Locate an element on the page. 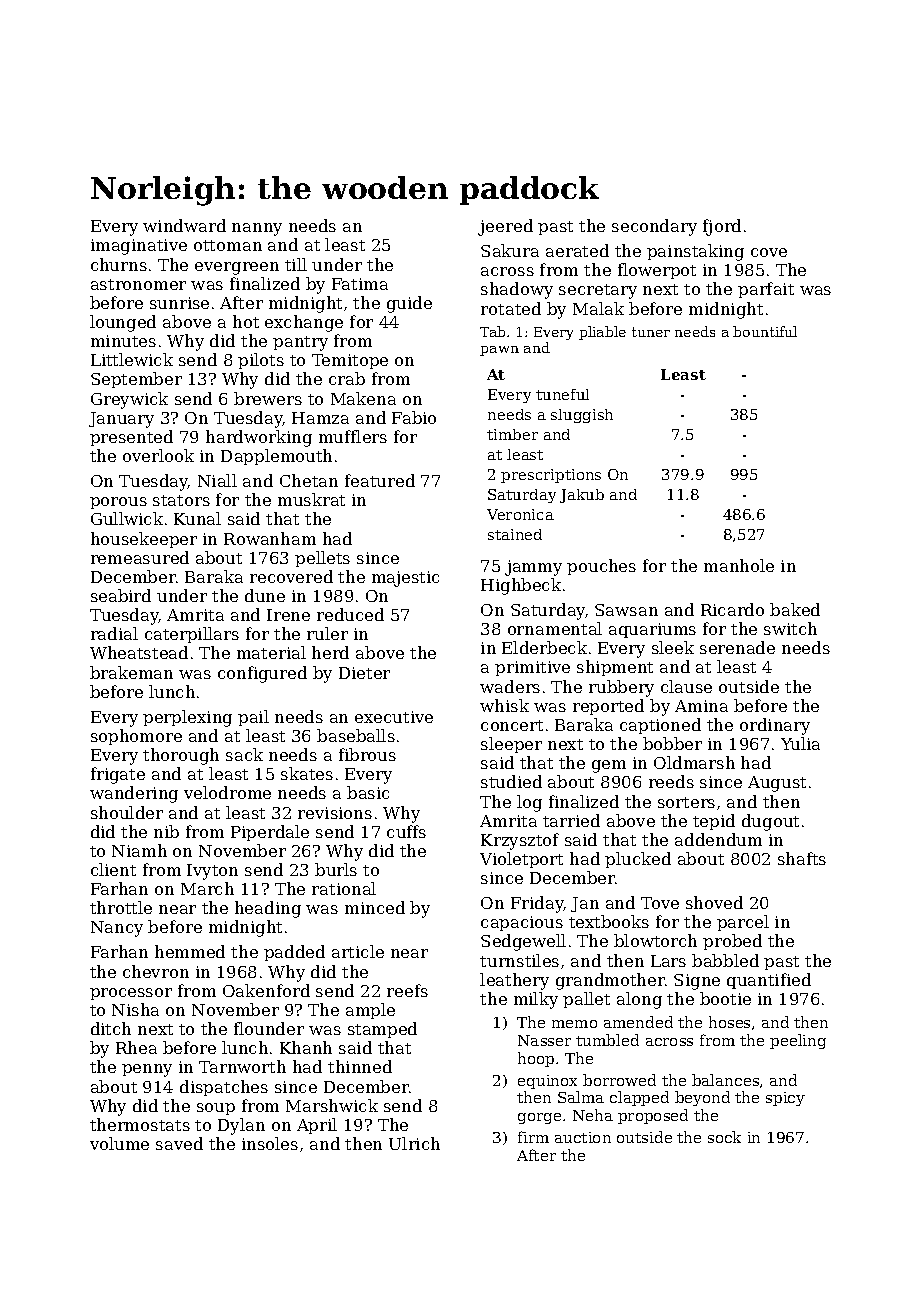 The width and height of the page is (924, 1311). crab is located at coordinates (347, 378).
